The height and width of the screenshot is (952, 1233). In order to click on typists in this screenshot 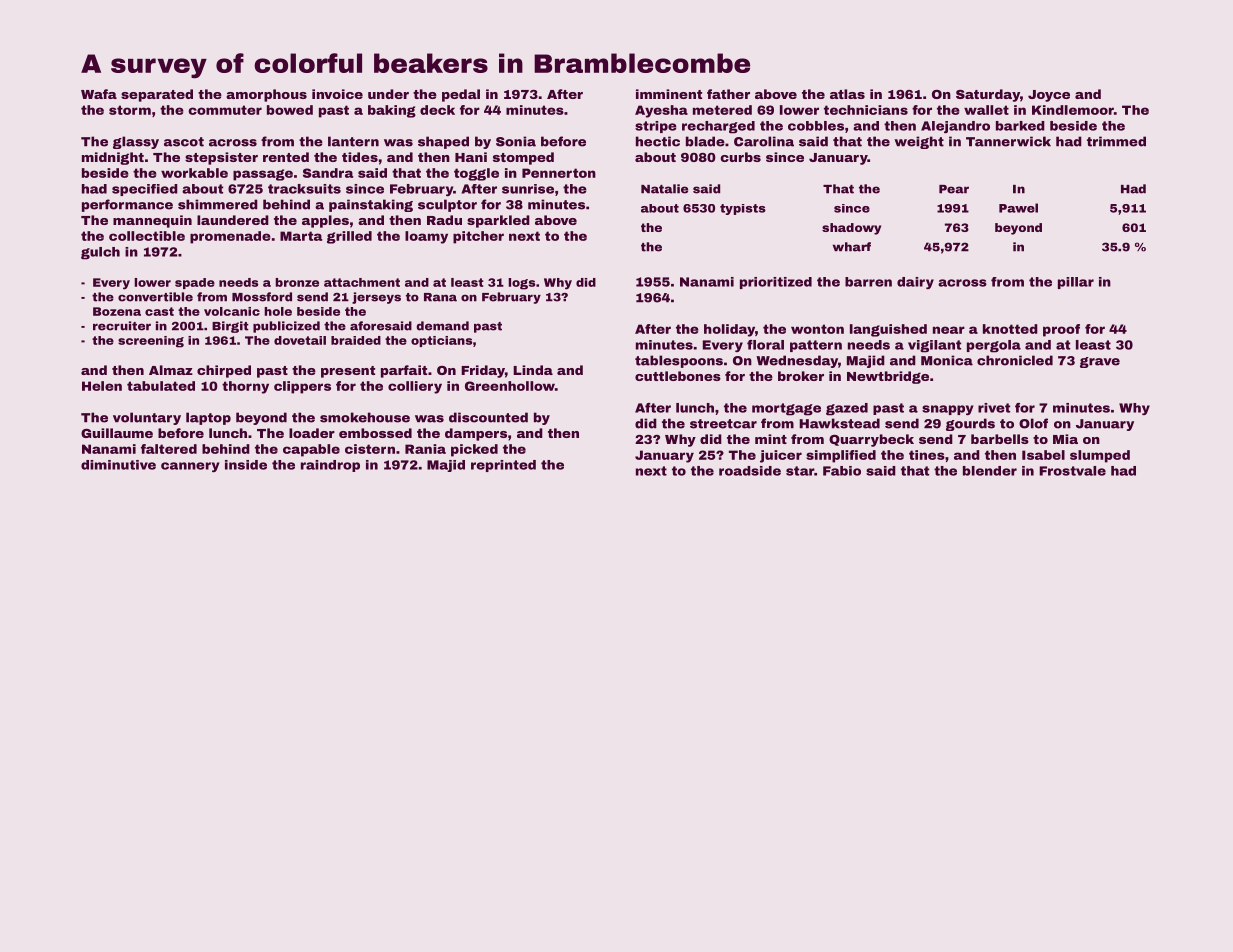, I will do `click(743, 209)`.
